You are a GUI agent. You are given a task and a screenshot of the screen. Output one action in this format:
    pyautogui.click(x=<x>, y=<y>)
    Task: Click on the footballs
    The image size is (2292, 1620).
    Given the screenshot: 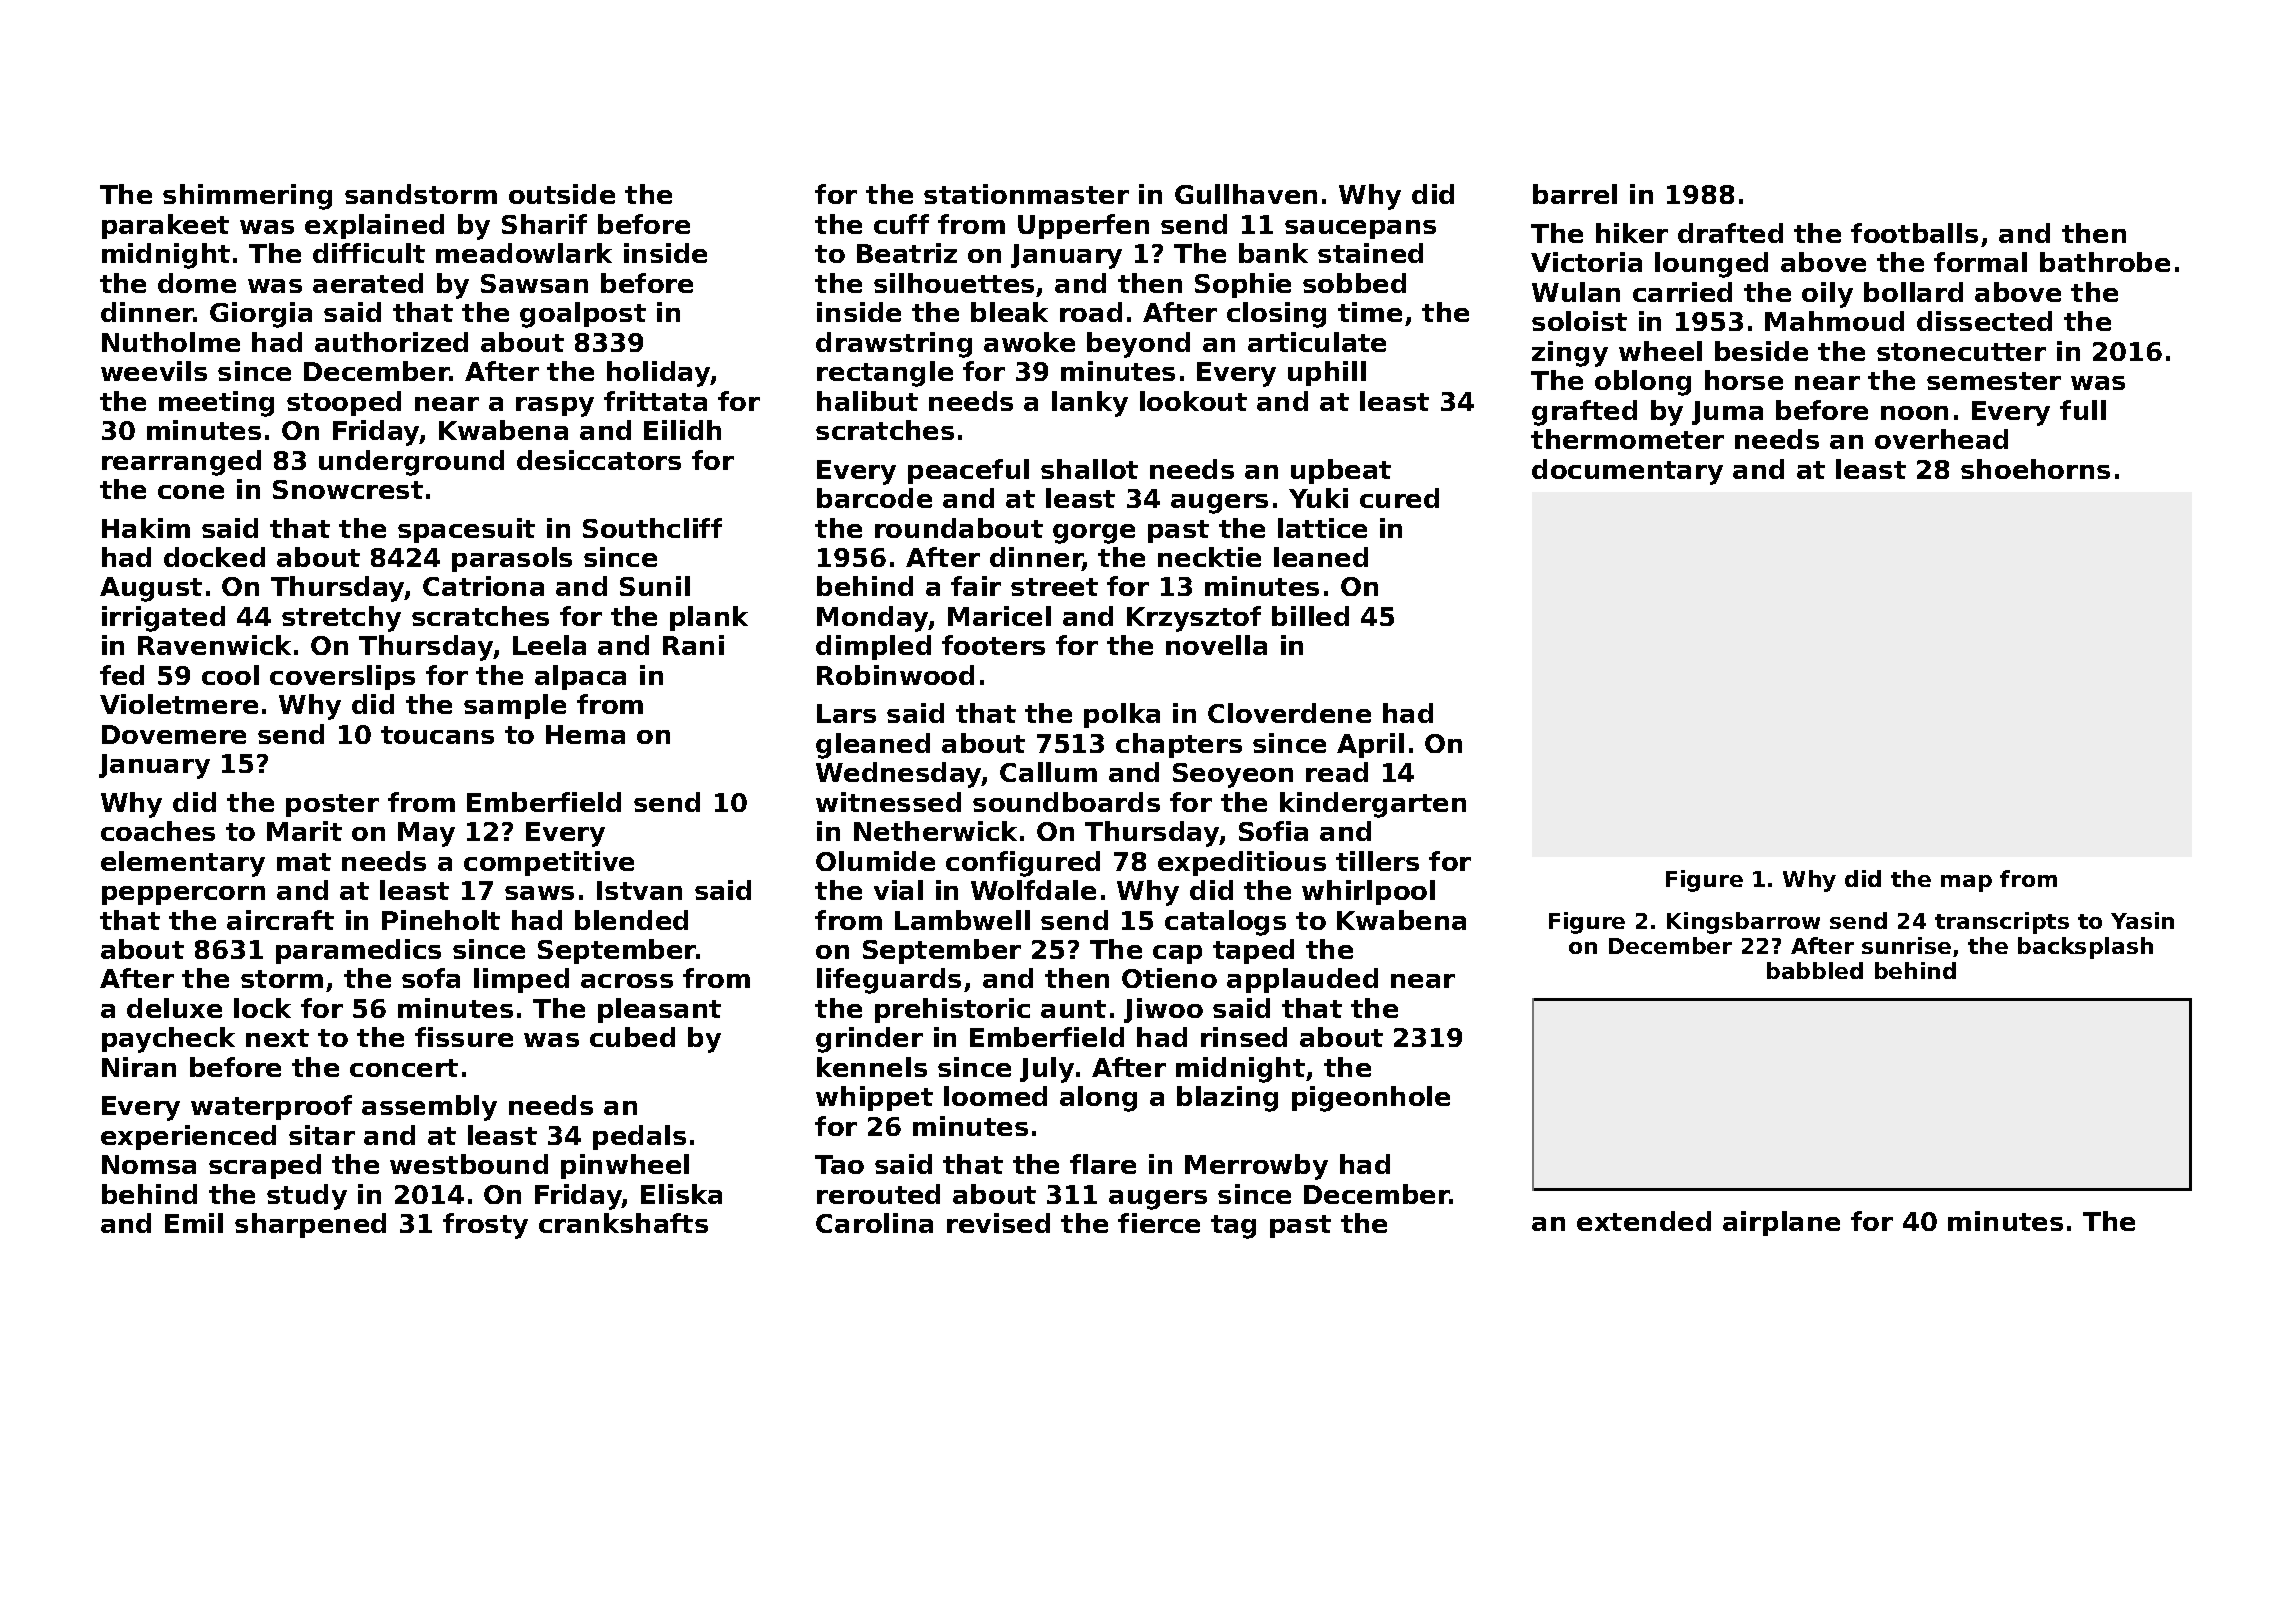 What is the action you would take?
    pyautogui.click(x=1914, y=233)
